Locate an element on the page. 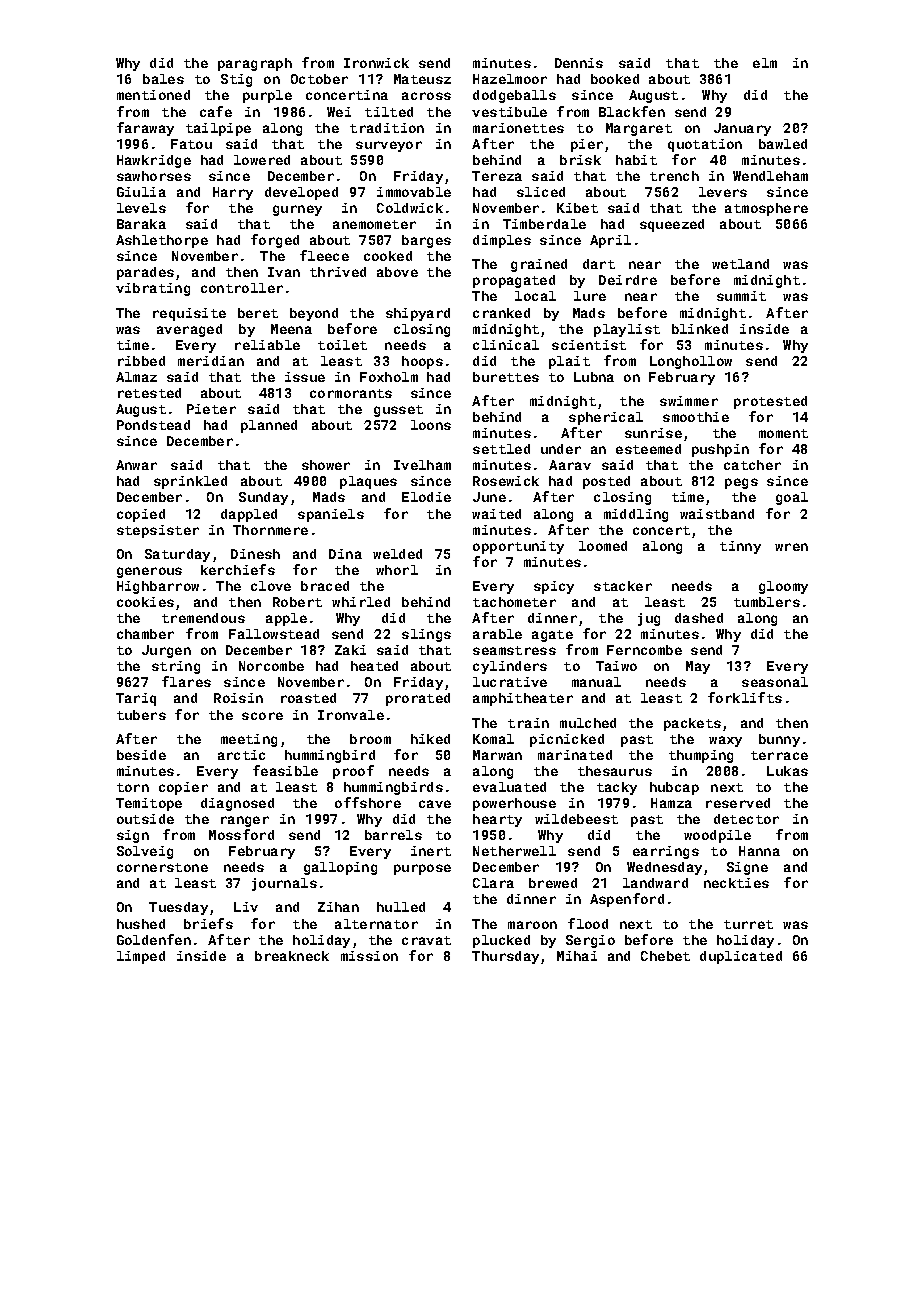 The height and width of the page is (1308, 924). Aarav is located at coordinates (570, 465).
